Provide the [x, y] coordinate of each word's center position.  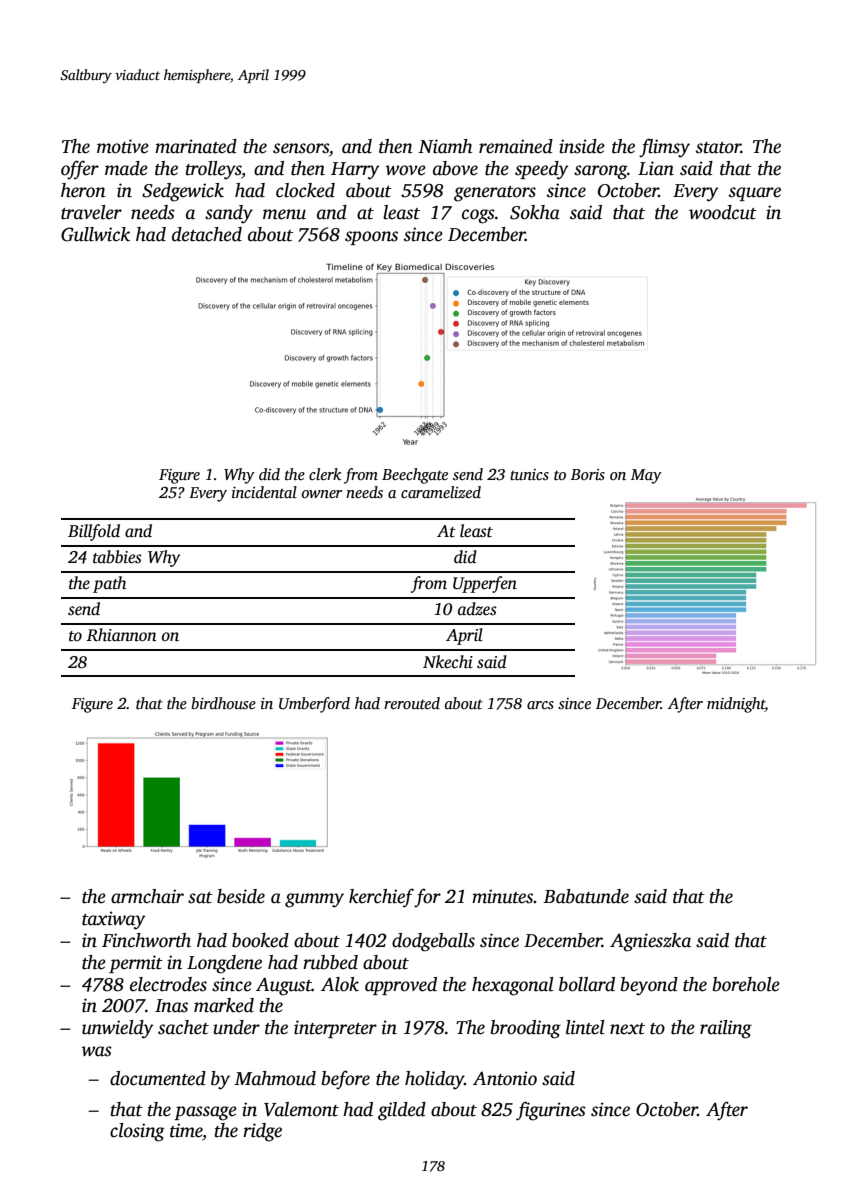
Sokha [535, 212]
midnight [736, 705]
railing [726, 1029]
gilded [402, 1111]
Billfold [94, 532]
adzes [477, 609]
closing [137, 1132]
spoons [371, 238]
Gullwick [95, 234]
